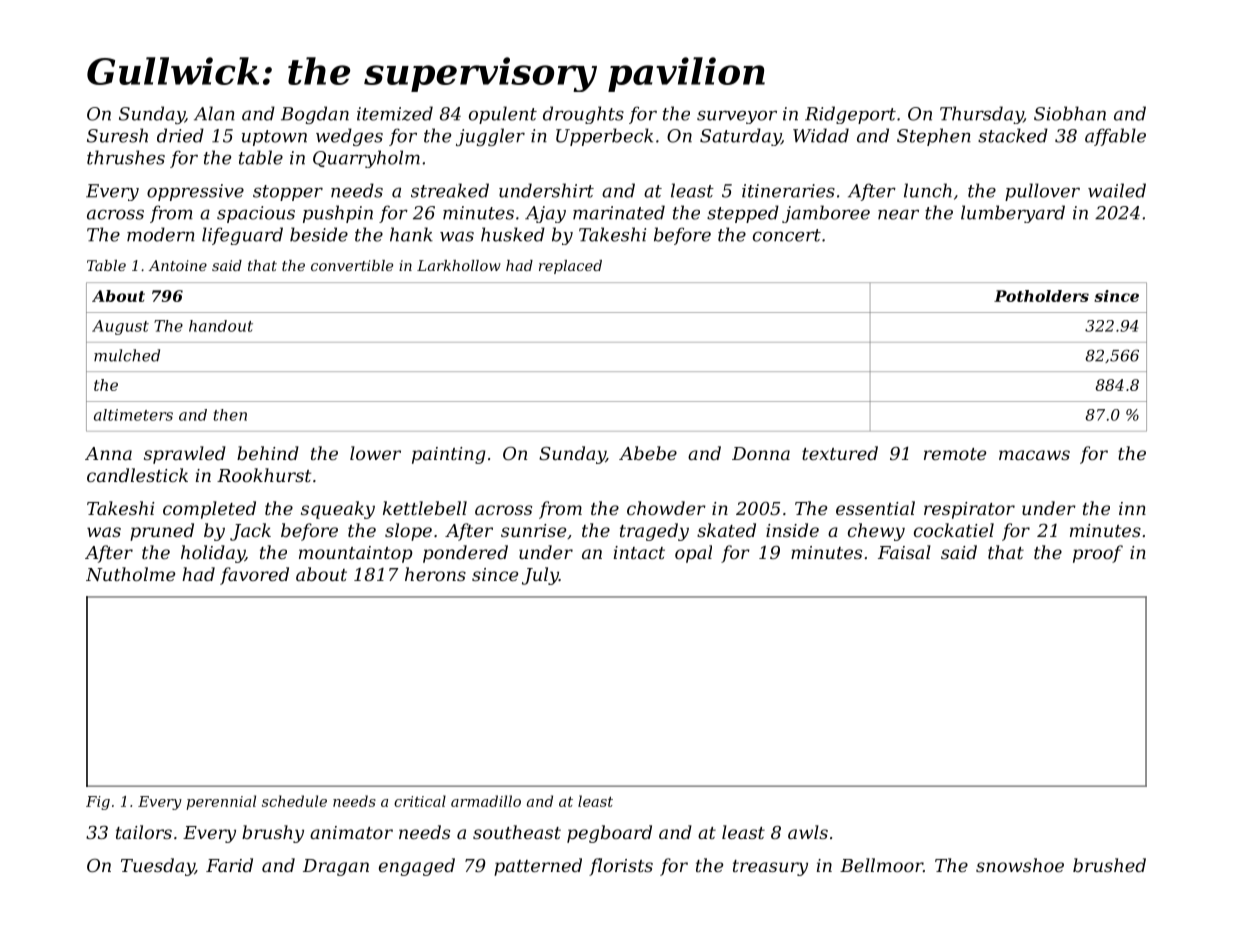 Image resolution: width=1233 pixels, height=952 pixels. What do you see at coordinates (583, 115) in the image?
I see `droughts` at bounding box center [583, 115].
